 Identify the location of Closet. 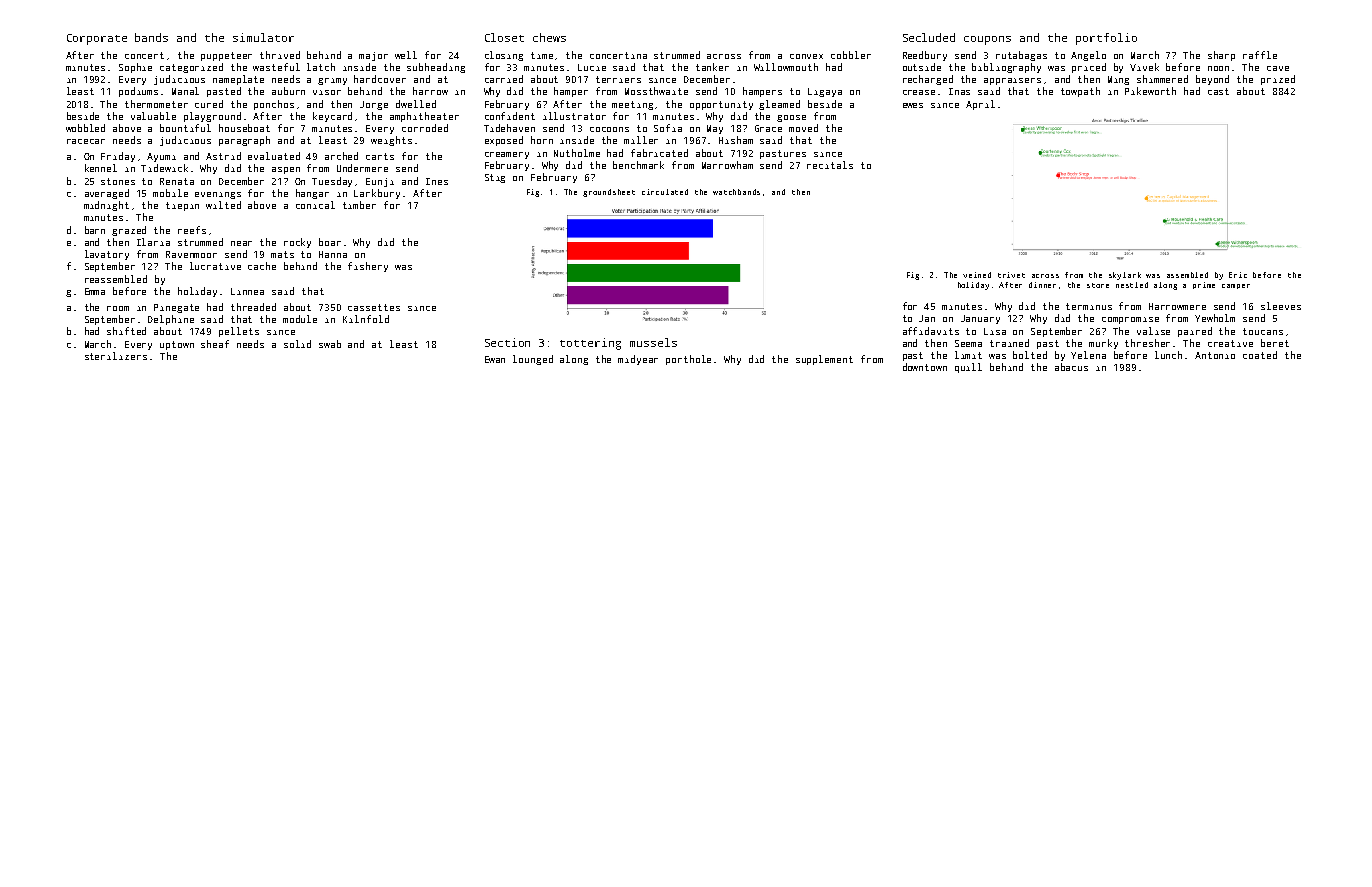
(504, 37).
